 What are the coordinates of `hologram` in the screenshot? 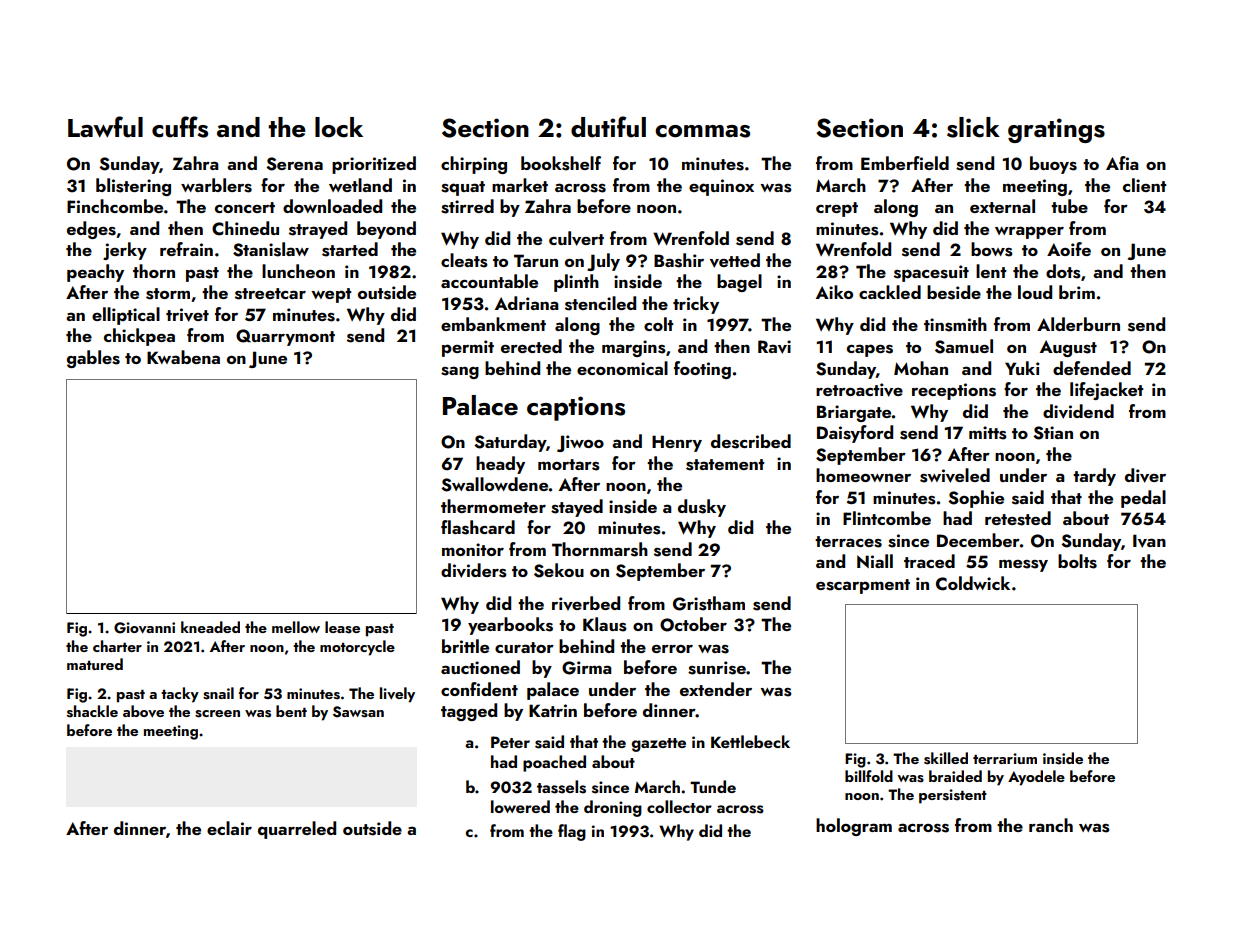 It's located at (854, 827).
